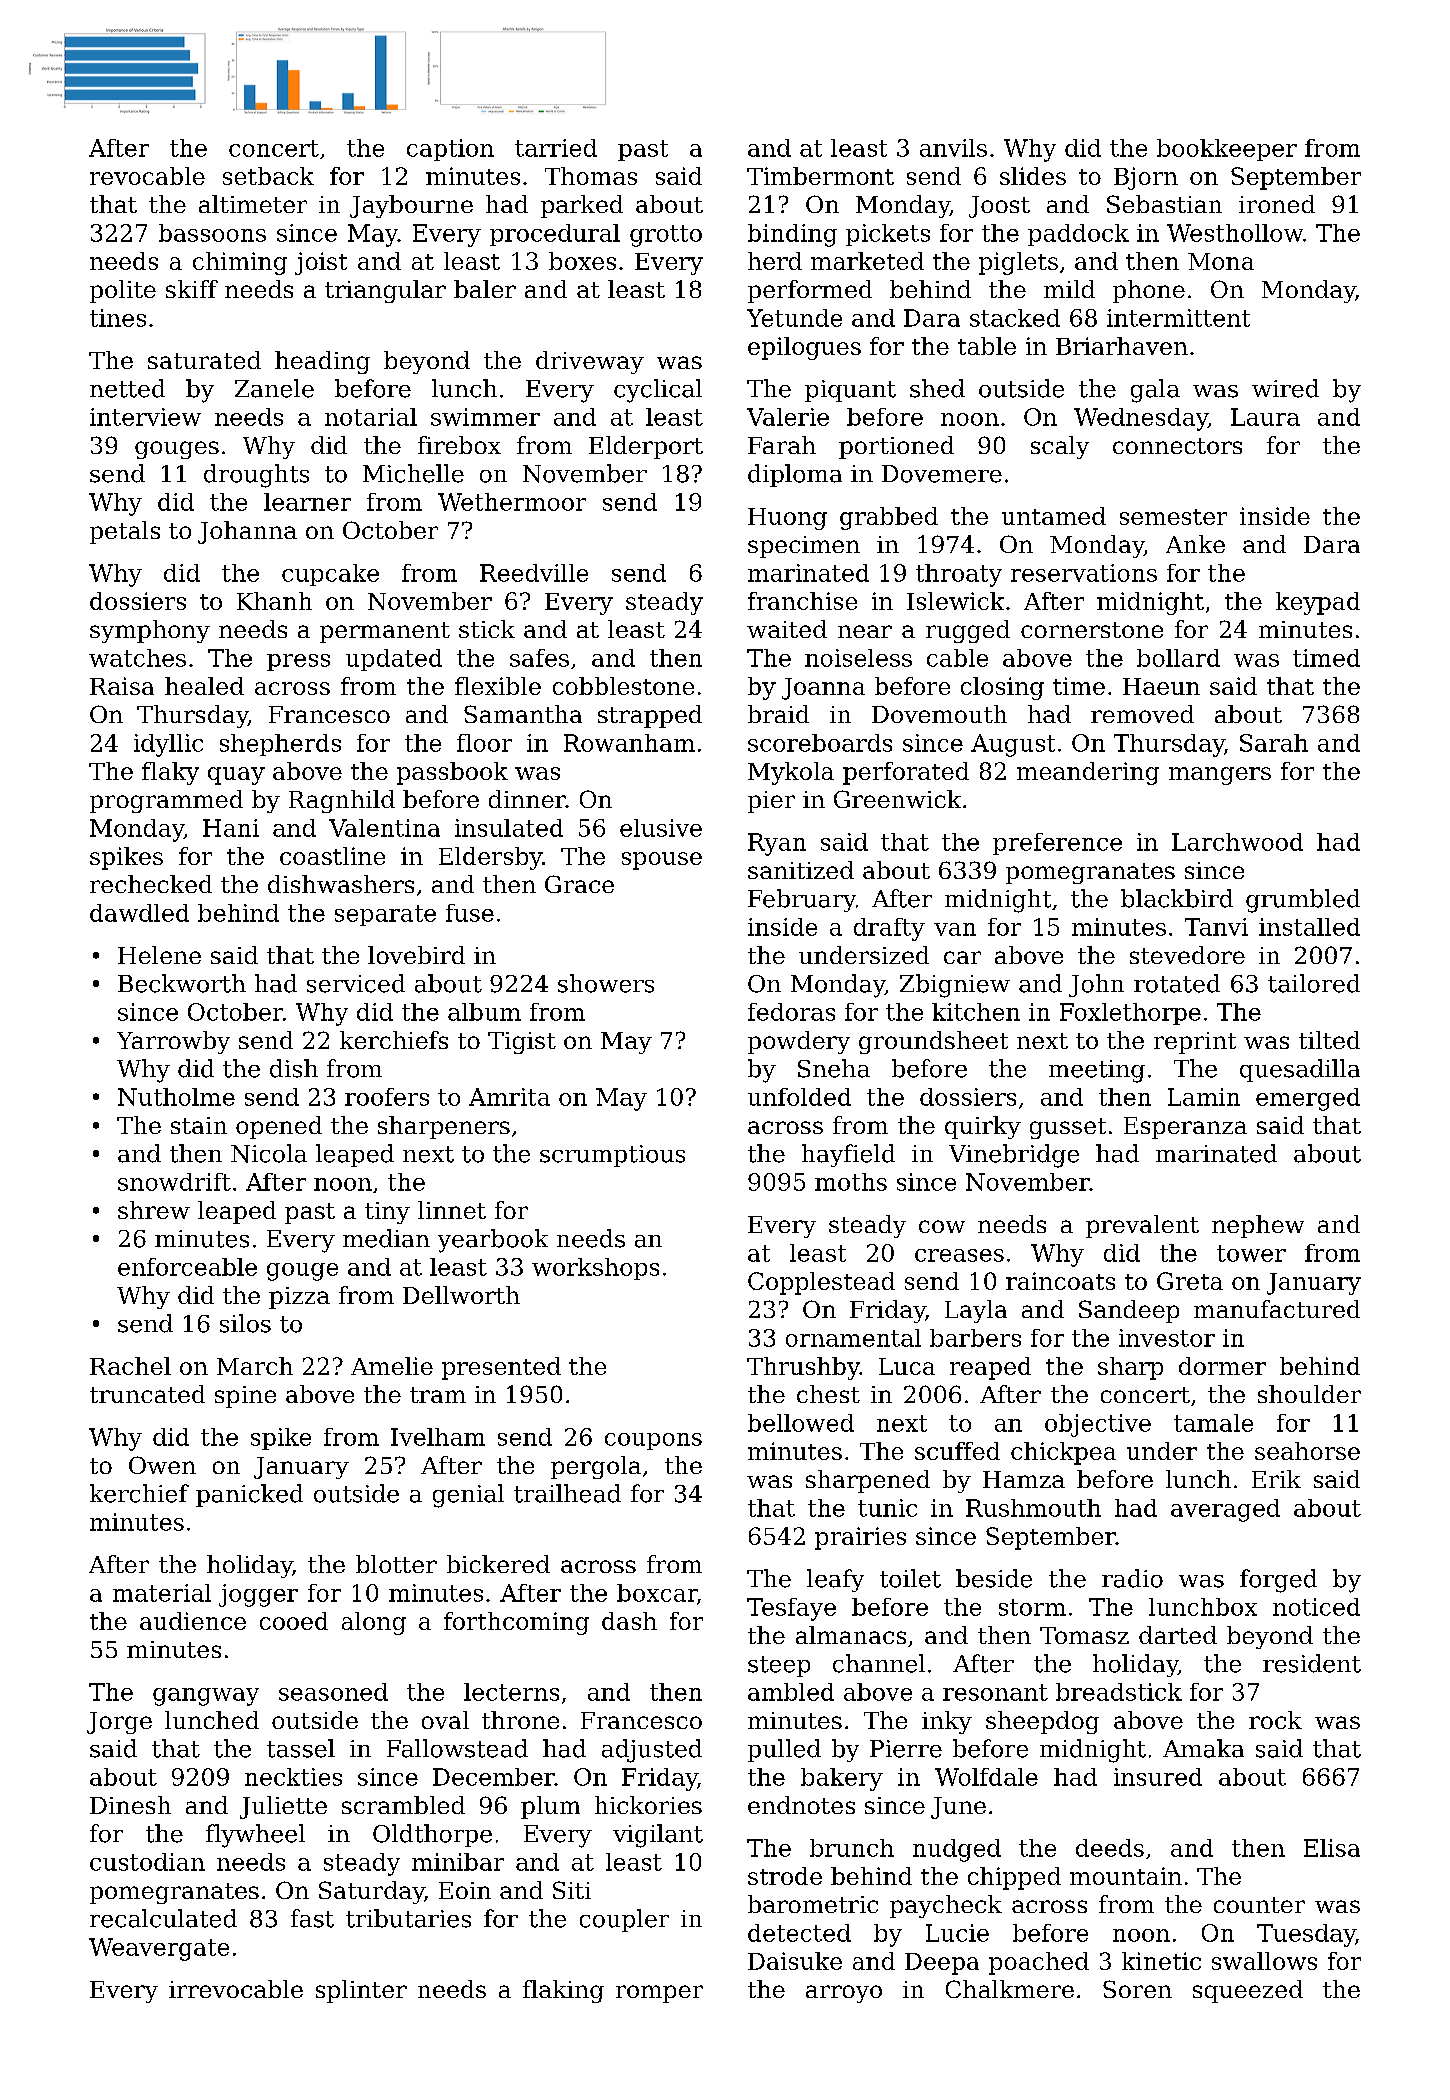  Describe the element at coordinates (1084, 1635) in the screenshot. I see `Tomasz` at that location.
